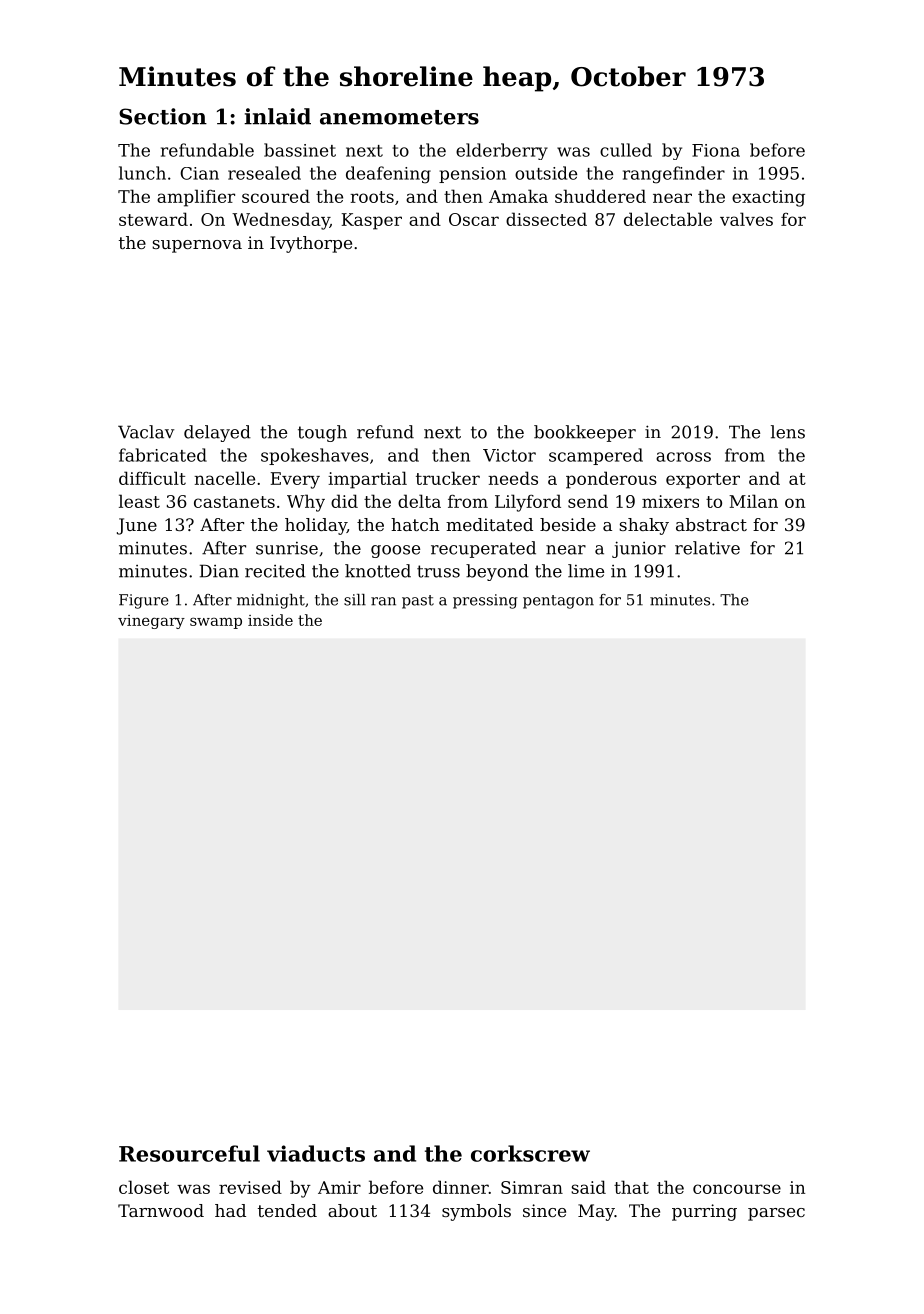 The width and height of the image is (924, 1314). What do you see at coordinates (189, 1153) in the image?
I see `Resourceful` at bounding box center [189, 1153].
